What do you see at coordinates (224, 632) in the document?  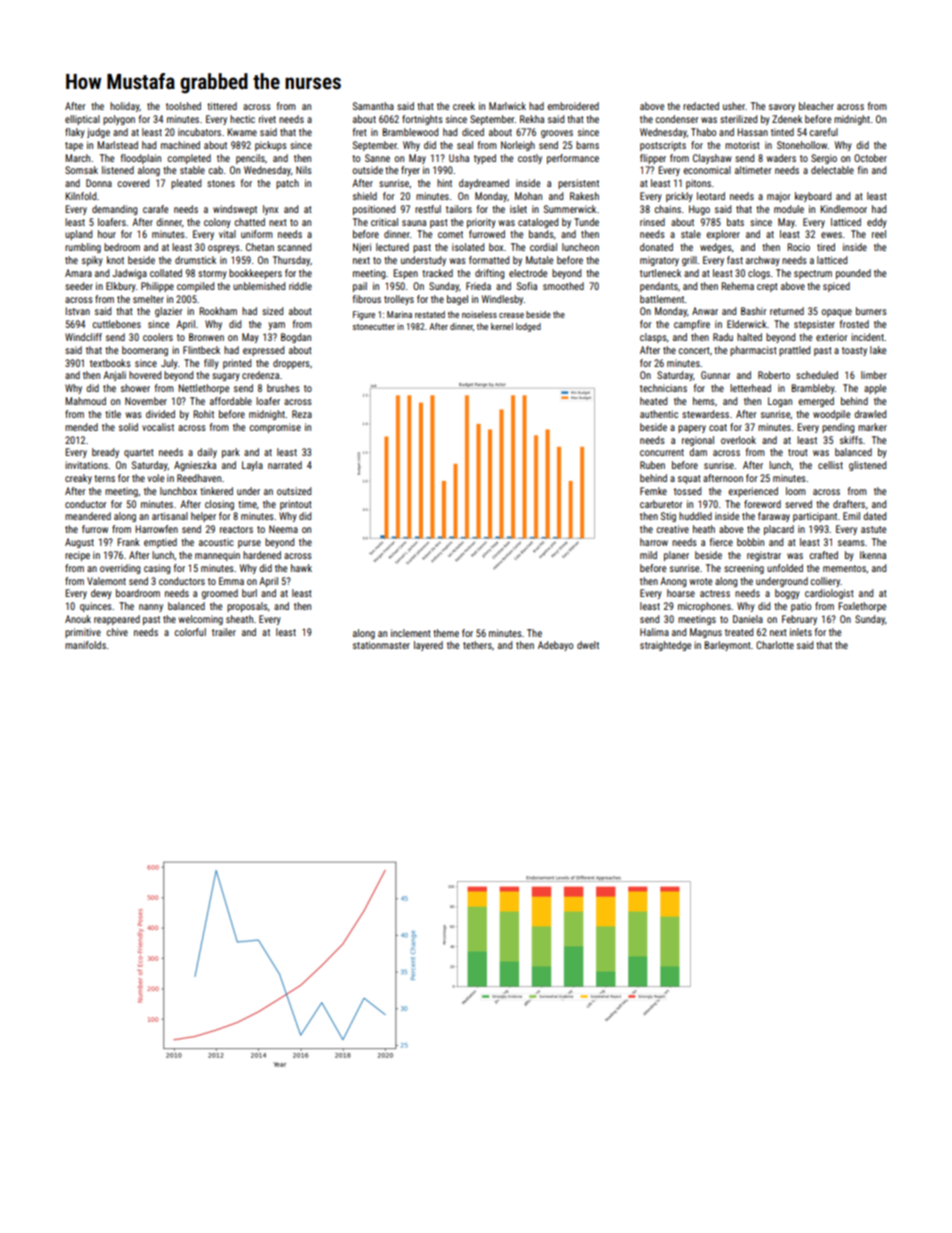 I see `trailer` at bounding box center [224, 632].
